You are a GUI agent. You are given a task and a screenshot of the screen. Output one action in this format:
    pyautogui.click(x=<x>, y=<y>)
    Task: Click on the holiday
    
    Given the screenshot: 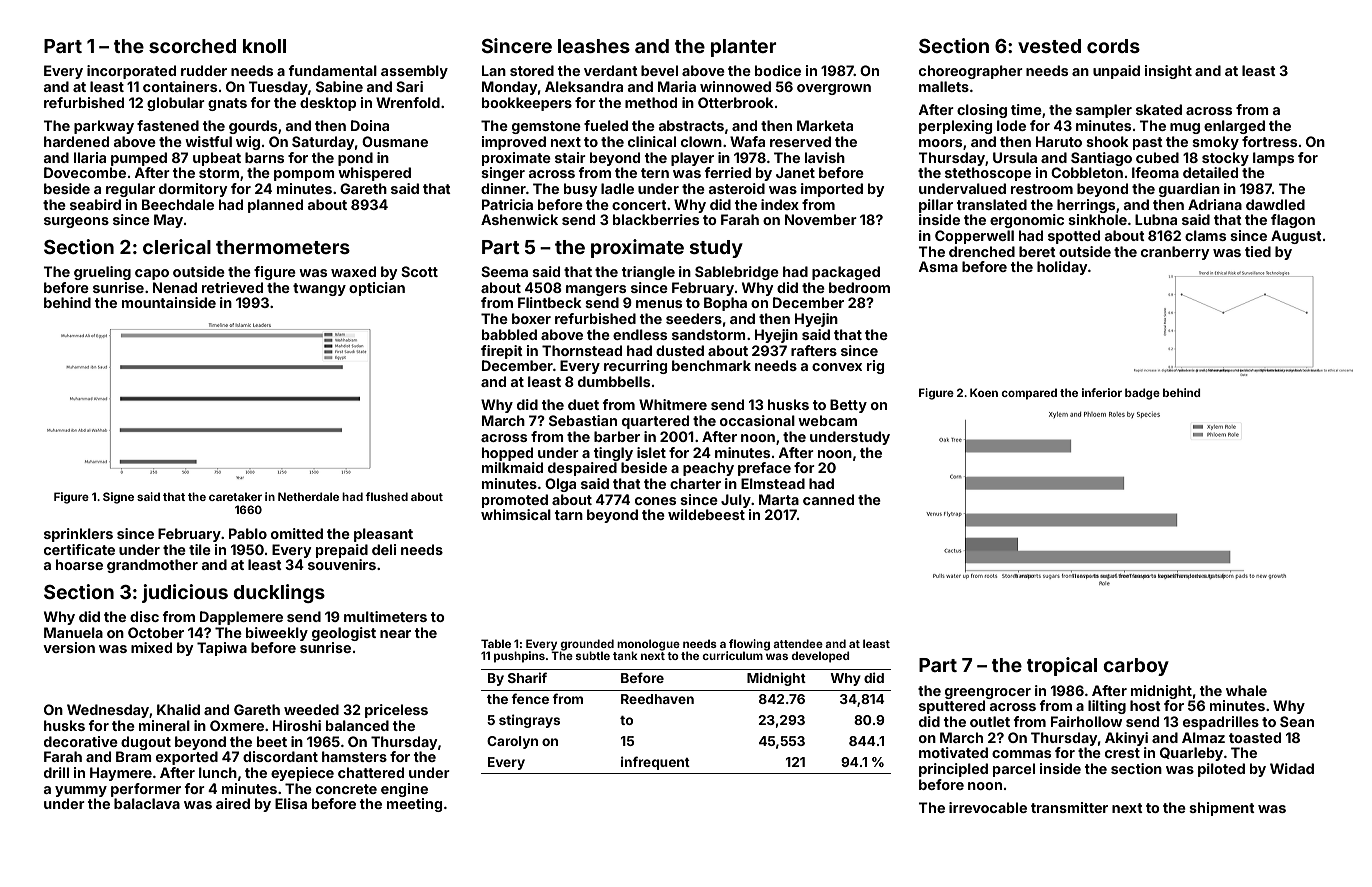 What is the action you would take?
    pyautogui.click(x=1062, y=268)
